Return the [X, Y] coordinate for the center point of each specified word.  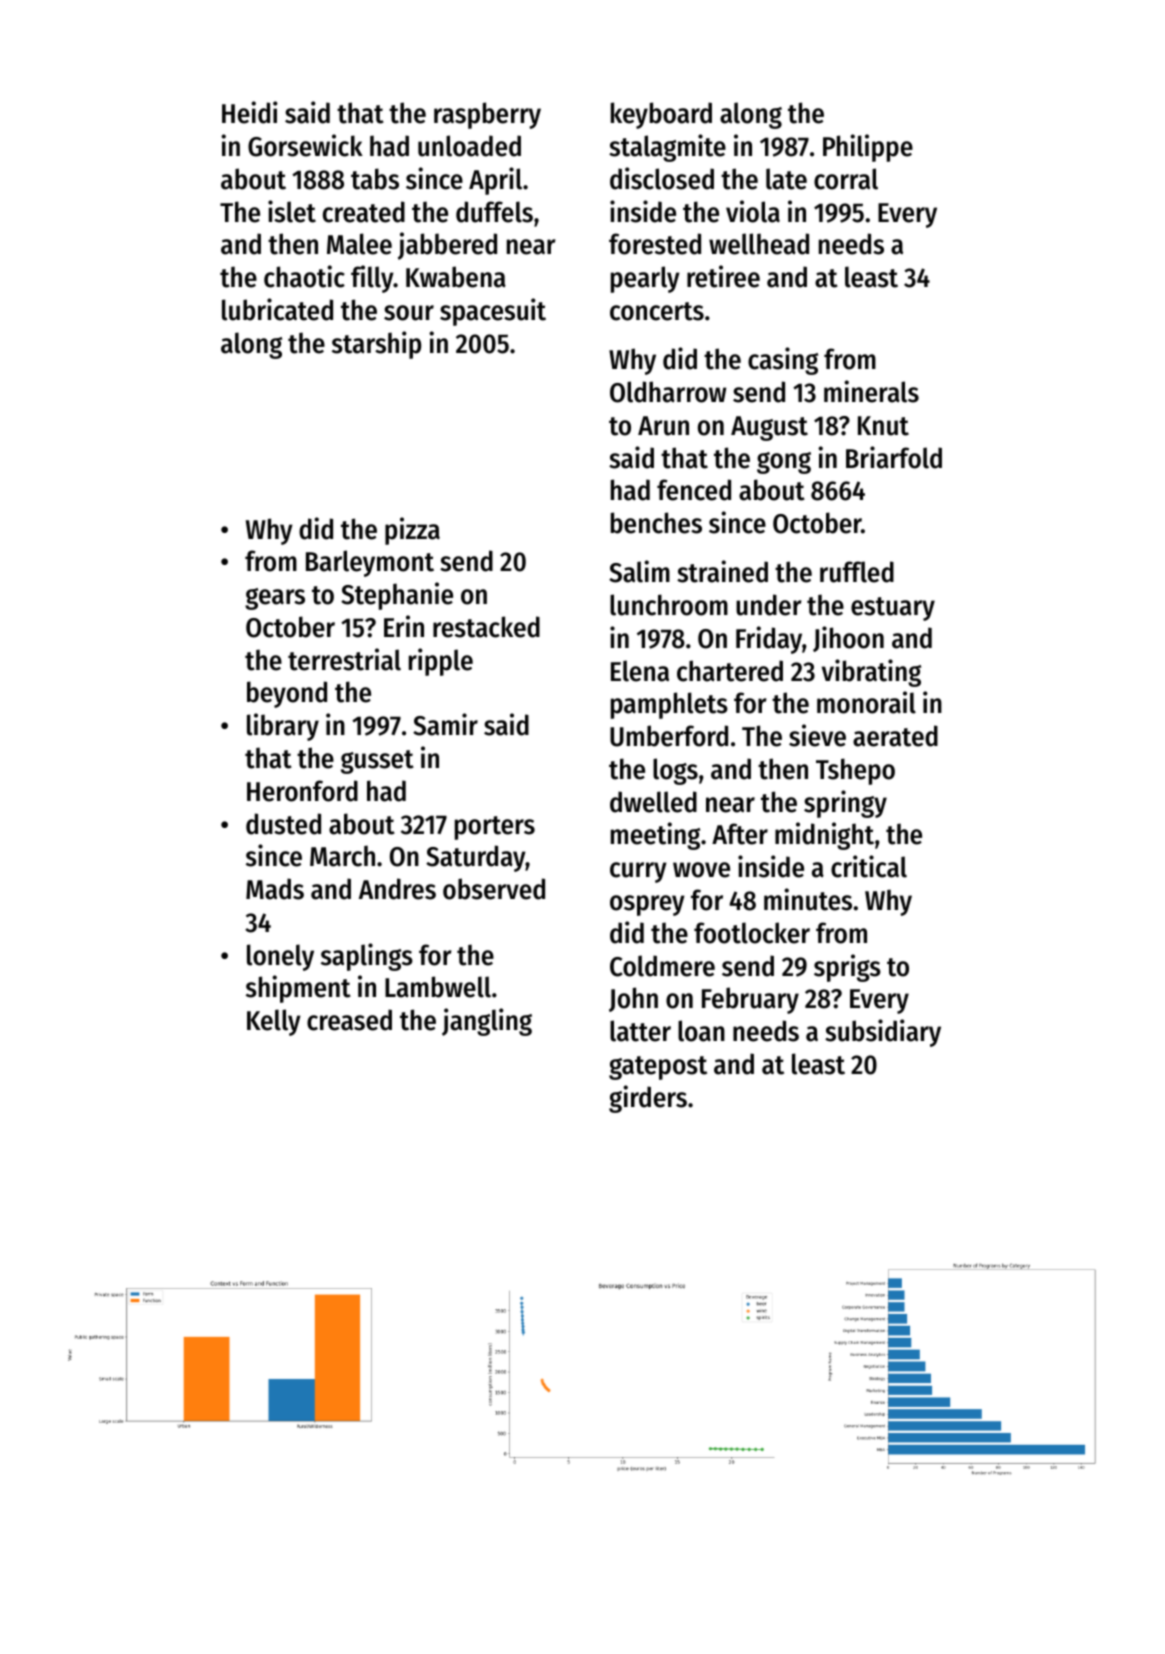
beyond [287, 694]
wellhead [759, 244]
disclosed [662, 178]
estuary [893, 609]
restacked [486, 627]
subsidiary [883, 1033]
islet [292, 211]
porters [495, 828]
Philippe [868, 148]
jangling [487, 1022]
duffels [494, 212]
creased [349, 1020]
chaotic [304, 276]
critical [869, 866]
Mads [275, 889]
